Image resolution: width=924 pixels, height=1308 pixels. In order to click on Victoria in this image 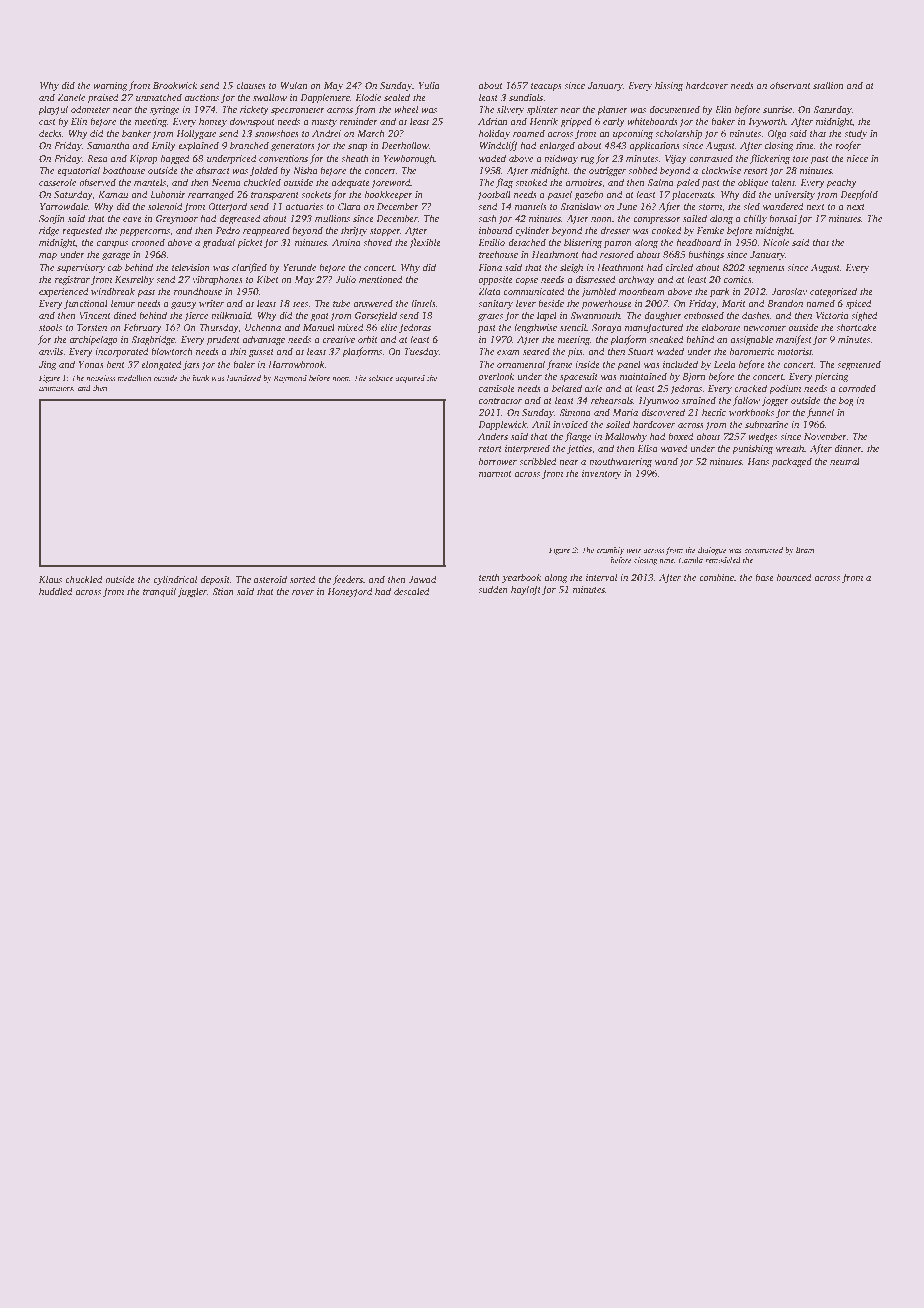, I will do `click(832, 315)`.
